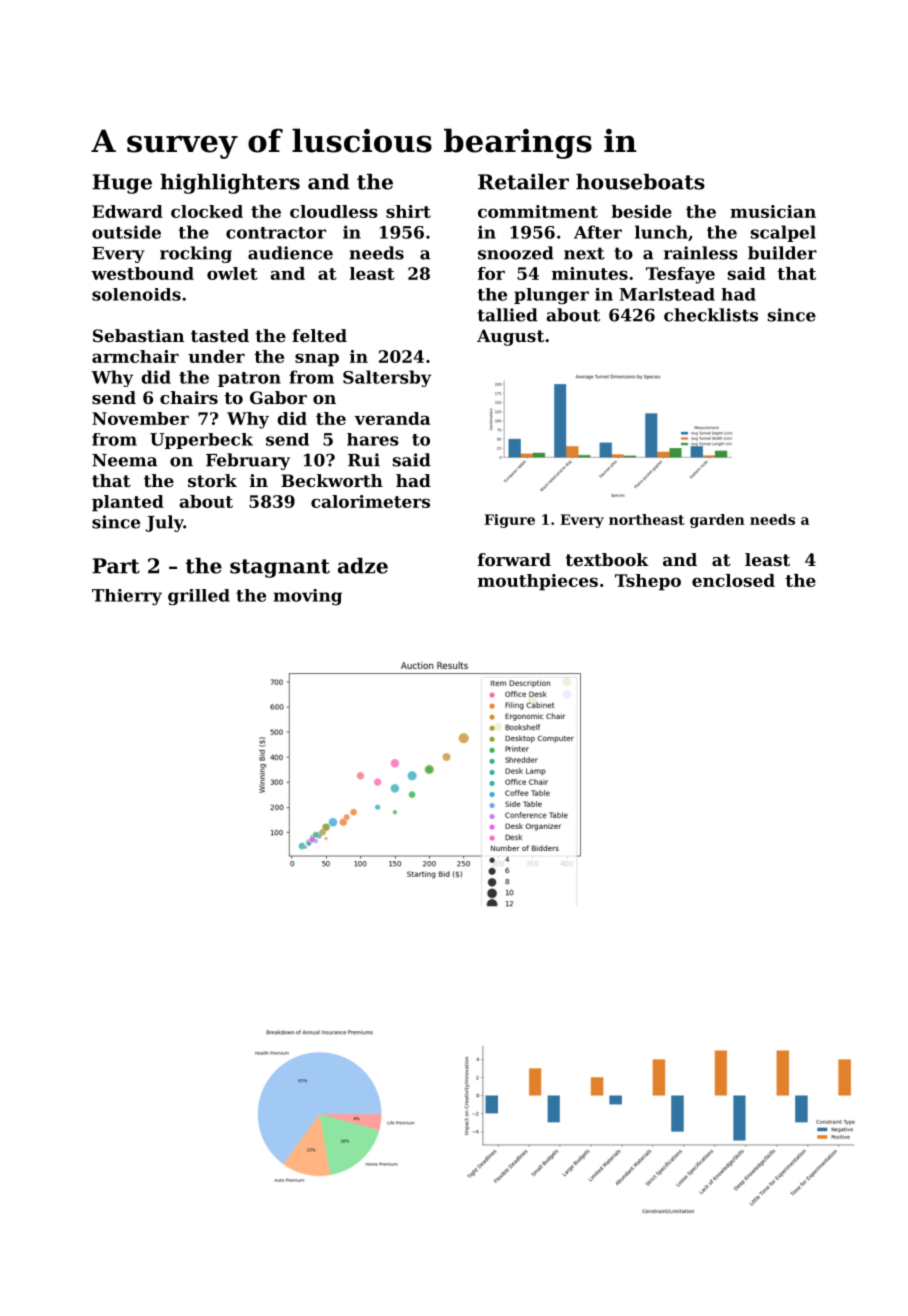  I want to click on Marlstead, so click(667, 294).
